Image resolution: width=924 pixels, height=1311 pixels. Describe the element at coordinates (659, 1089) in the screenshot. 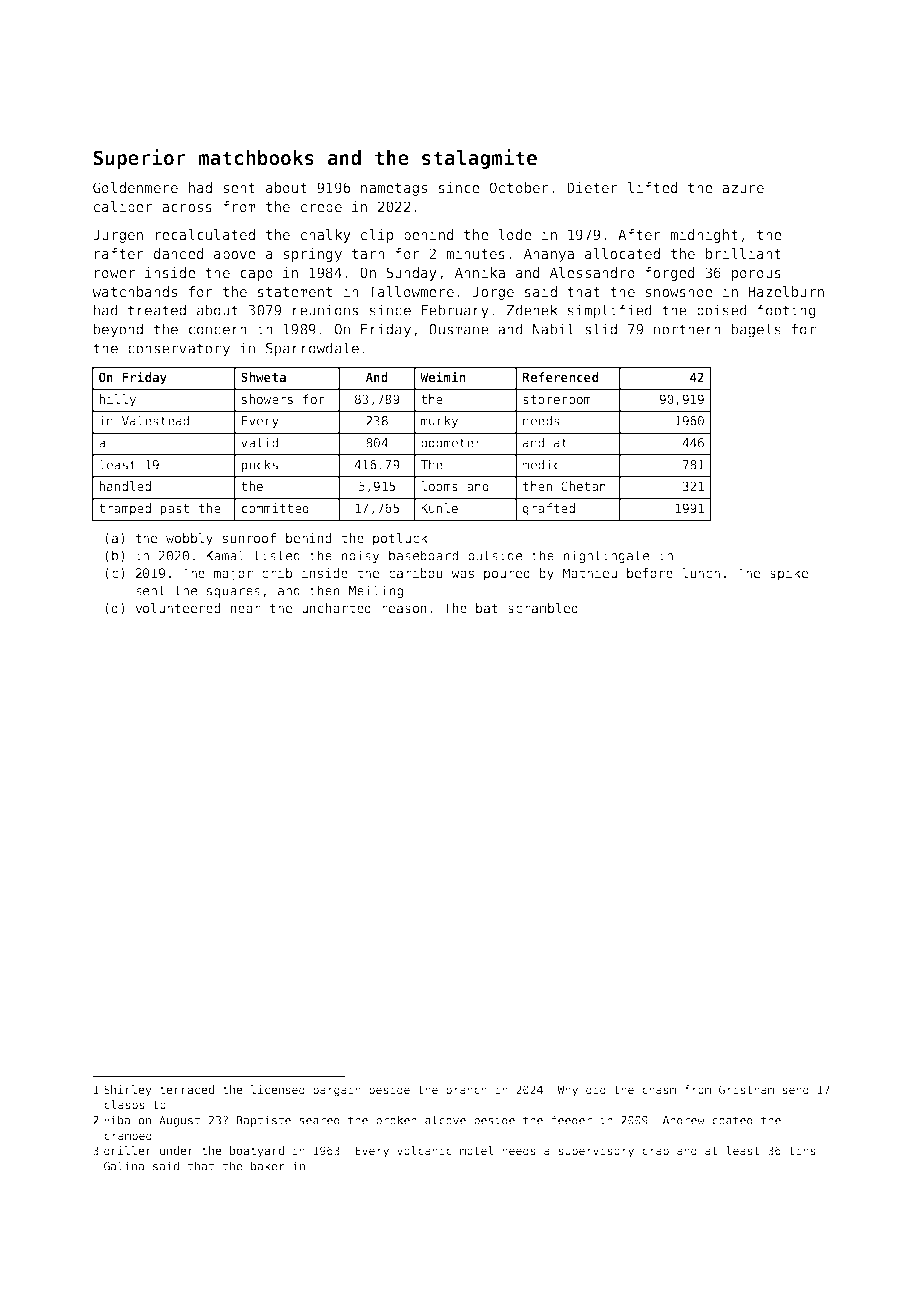

I see `chasm` at that location.
